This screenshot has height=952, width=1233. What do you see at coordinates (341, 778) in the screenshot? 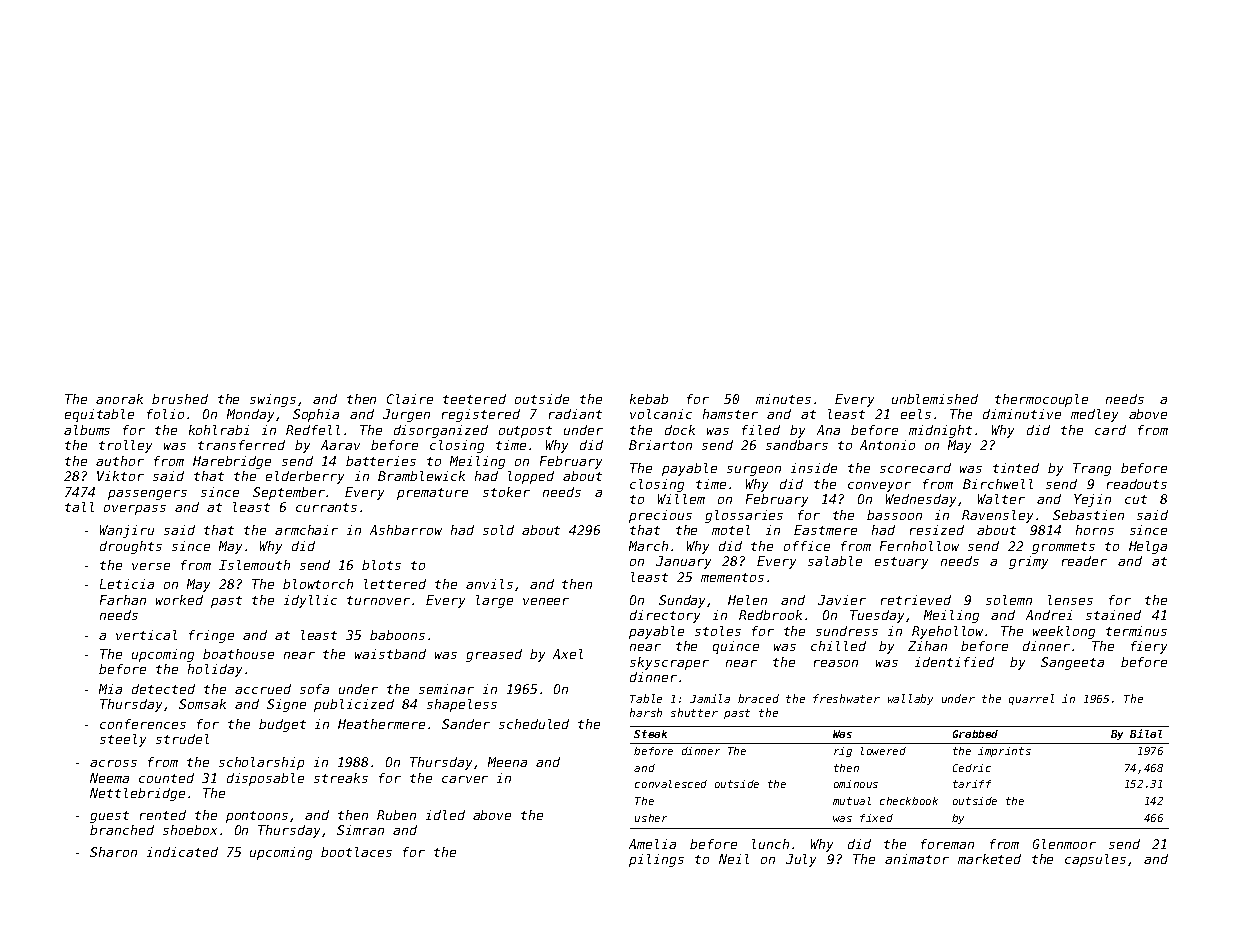
I see `streaks` at bounding box center [341, 778].
